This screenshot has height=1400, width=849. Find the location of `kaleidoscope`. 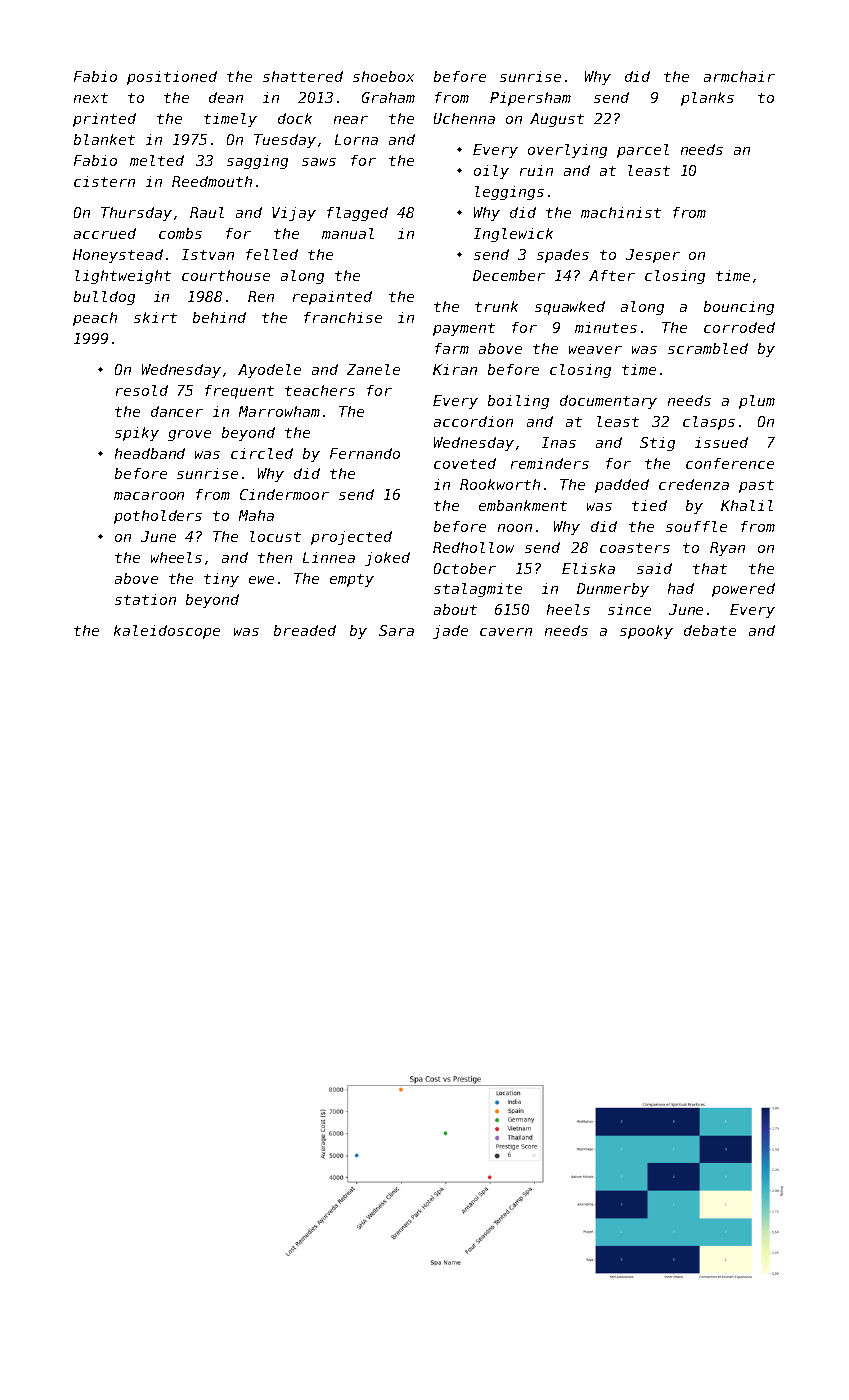

kaleidoscope is located at coordinates (167, 632).
